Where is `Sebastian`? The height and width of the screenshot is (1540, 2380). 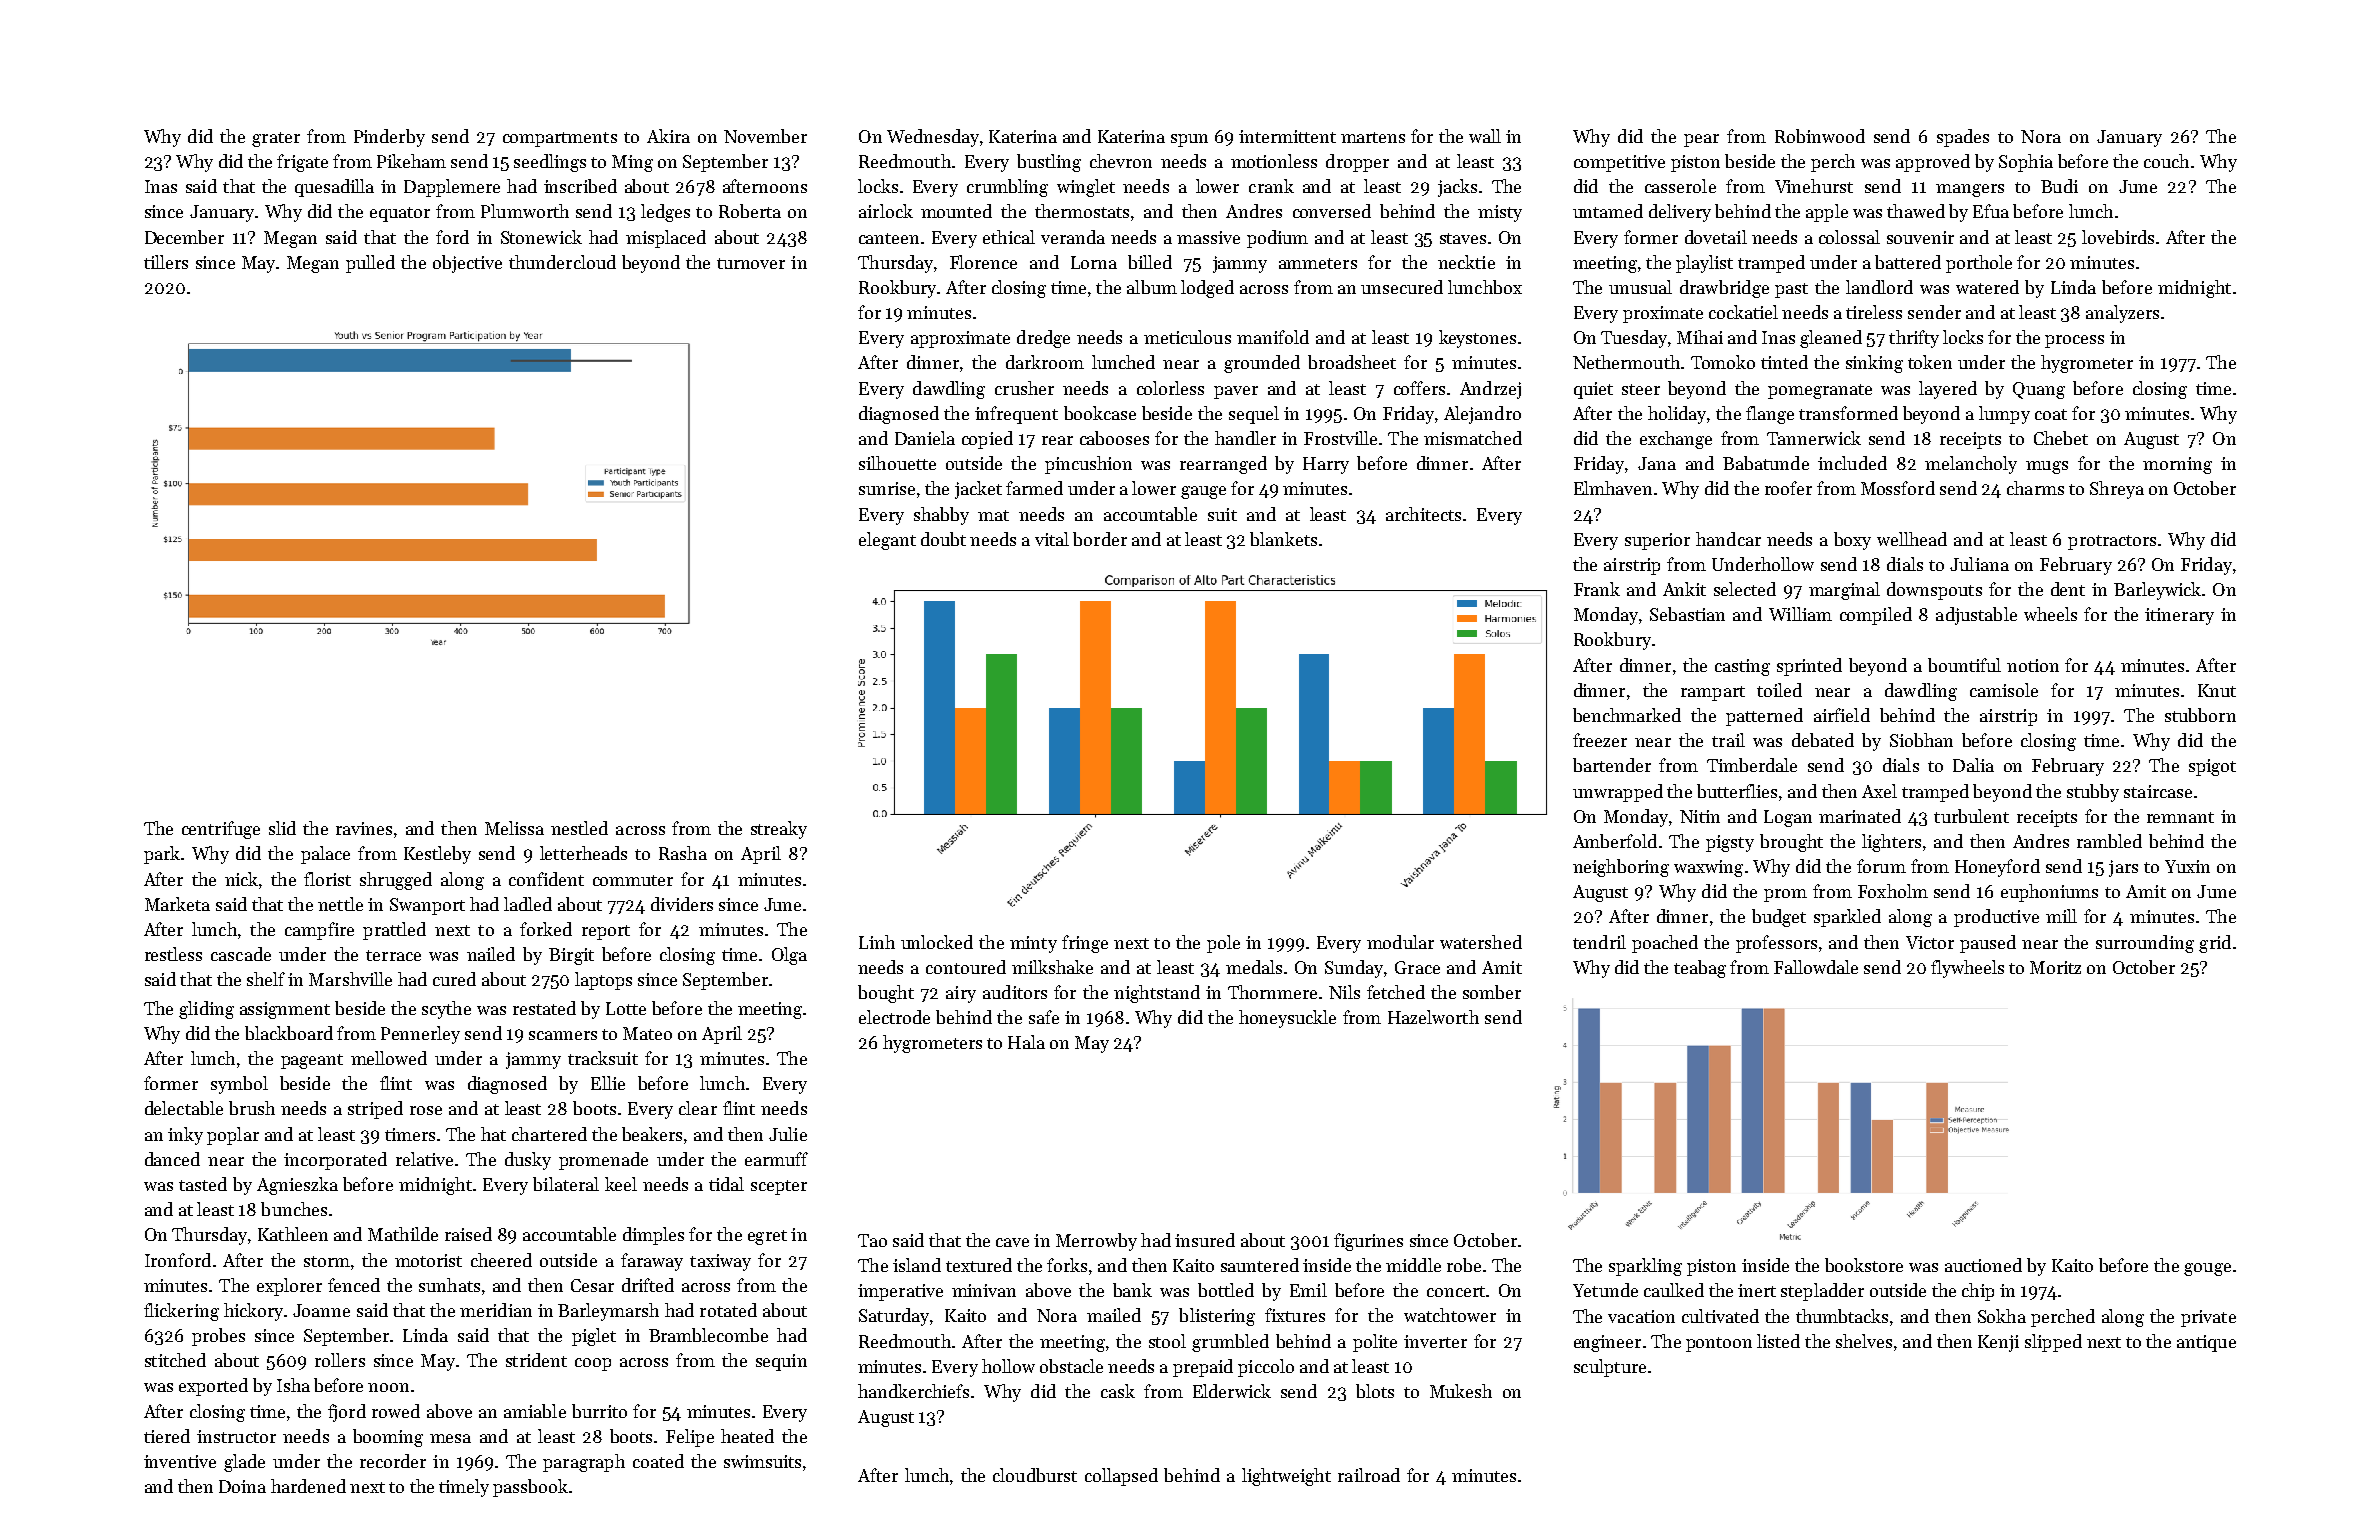
Sebastian is located at coordinates (1687, 614).
